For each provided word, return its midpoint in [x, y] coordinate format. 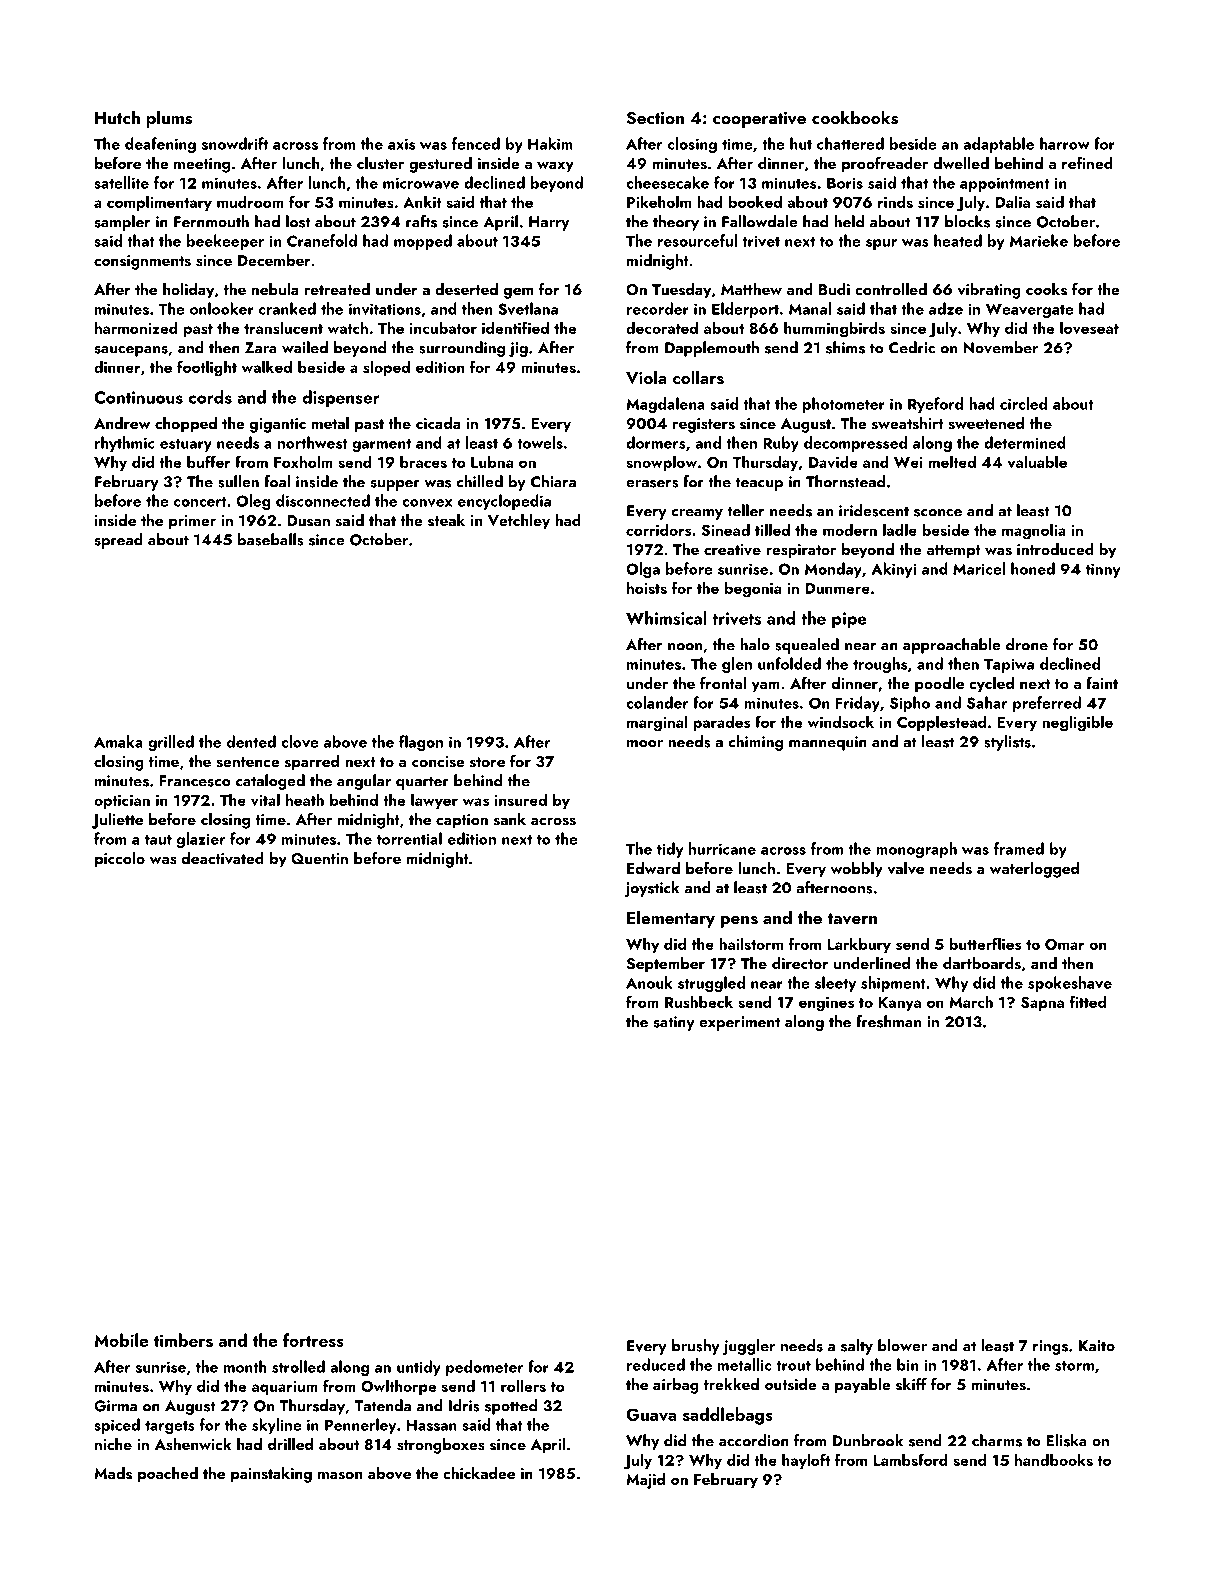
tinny [1103, 570]
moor [645, 744]
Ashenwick [192, 1444]
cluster [380, 163]
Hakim [550, 143]
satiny [674, 1023]
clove [300, 741]
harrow [1064, 143]
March [971, 1001]
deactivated [223, 858]
